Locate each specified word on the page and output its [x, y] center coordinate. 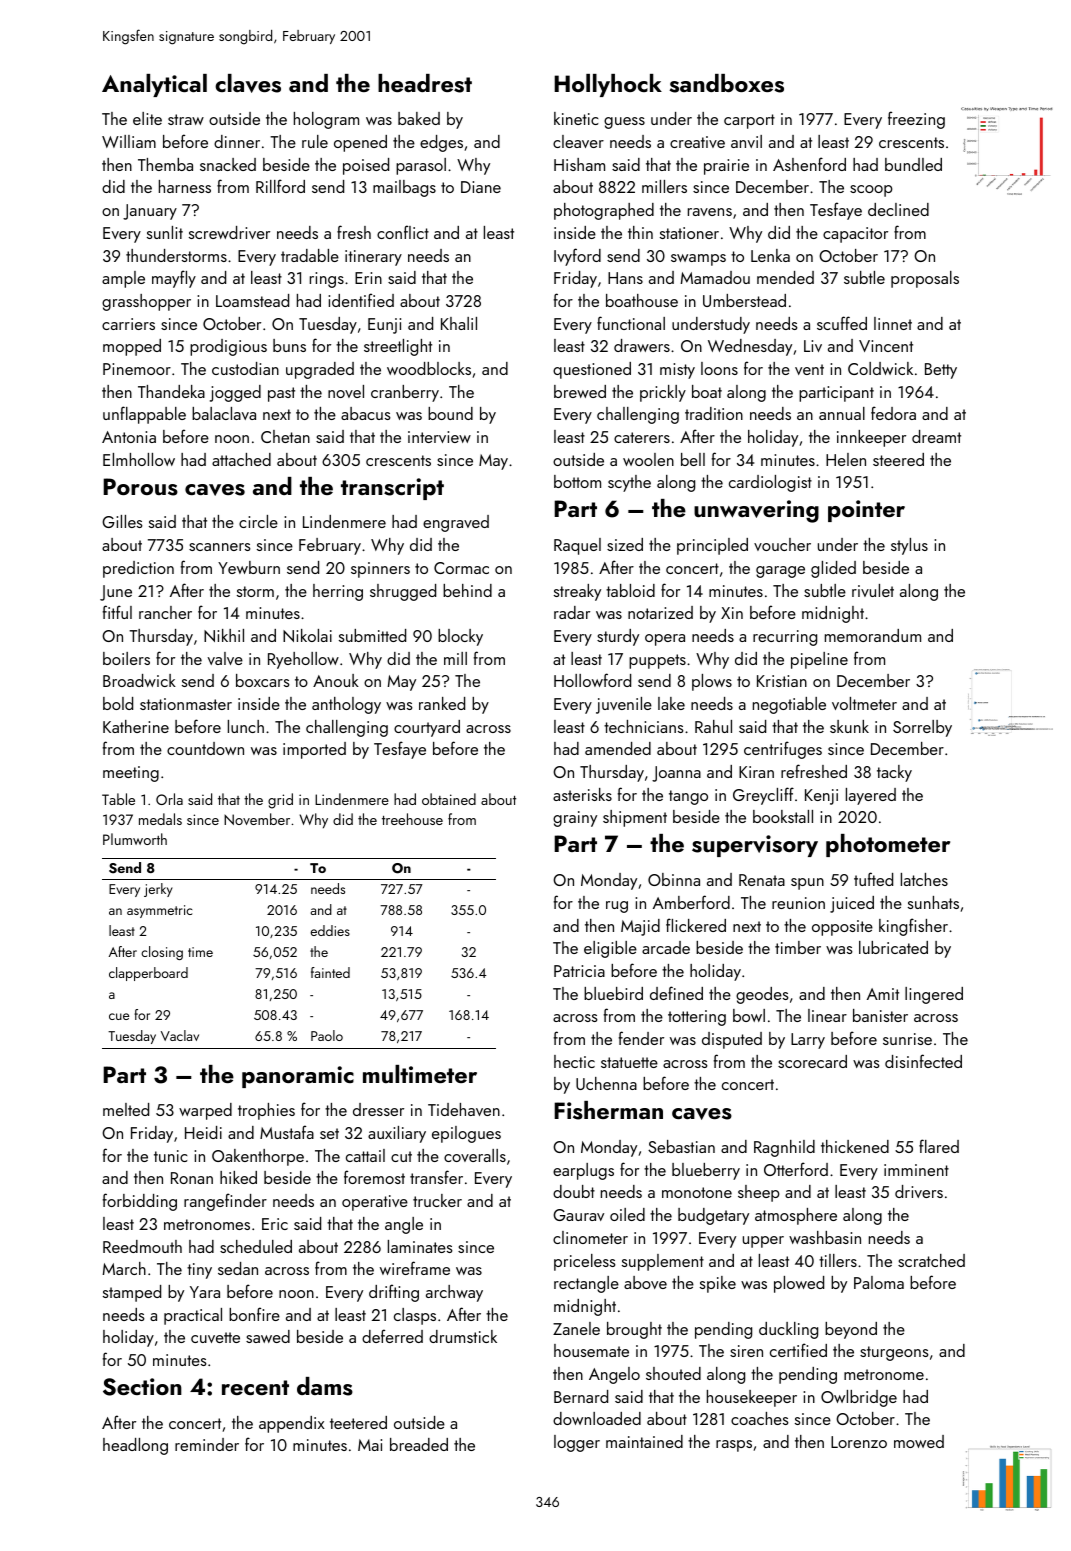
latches [924, 879]
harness [185, 186]
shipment [635, 818]
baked [419, 118]
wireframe [415, 1268]
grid [280, 801]
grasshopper [146, 302]
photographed [604, 211]
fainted [330, 972]
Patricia [579, 971]
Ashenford [809, 164]
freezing [916, 120]
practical [193, 1316]
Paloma [879, 1282]
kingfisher [913, 927]
